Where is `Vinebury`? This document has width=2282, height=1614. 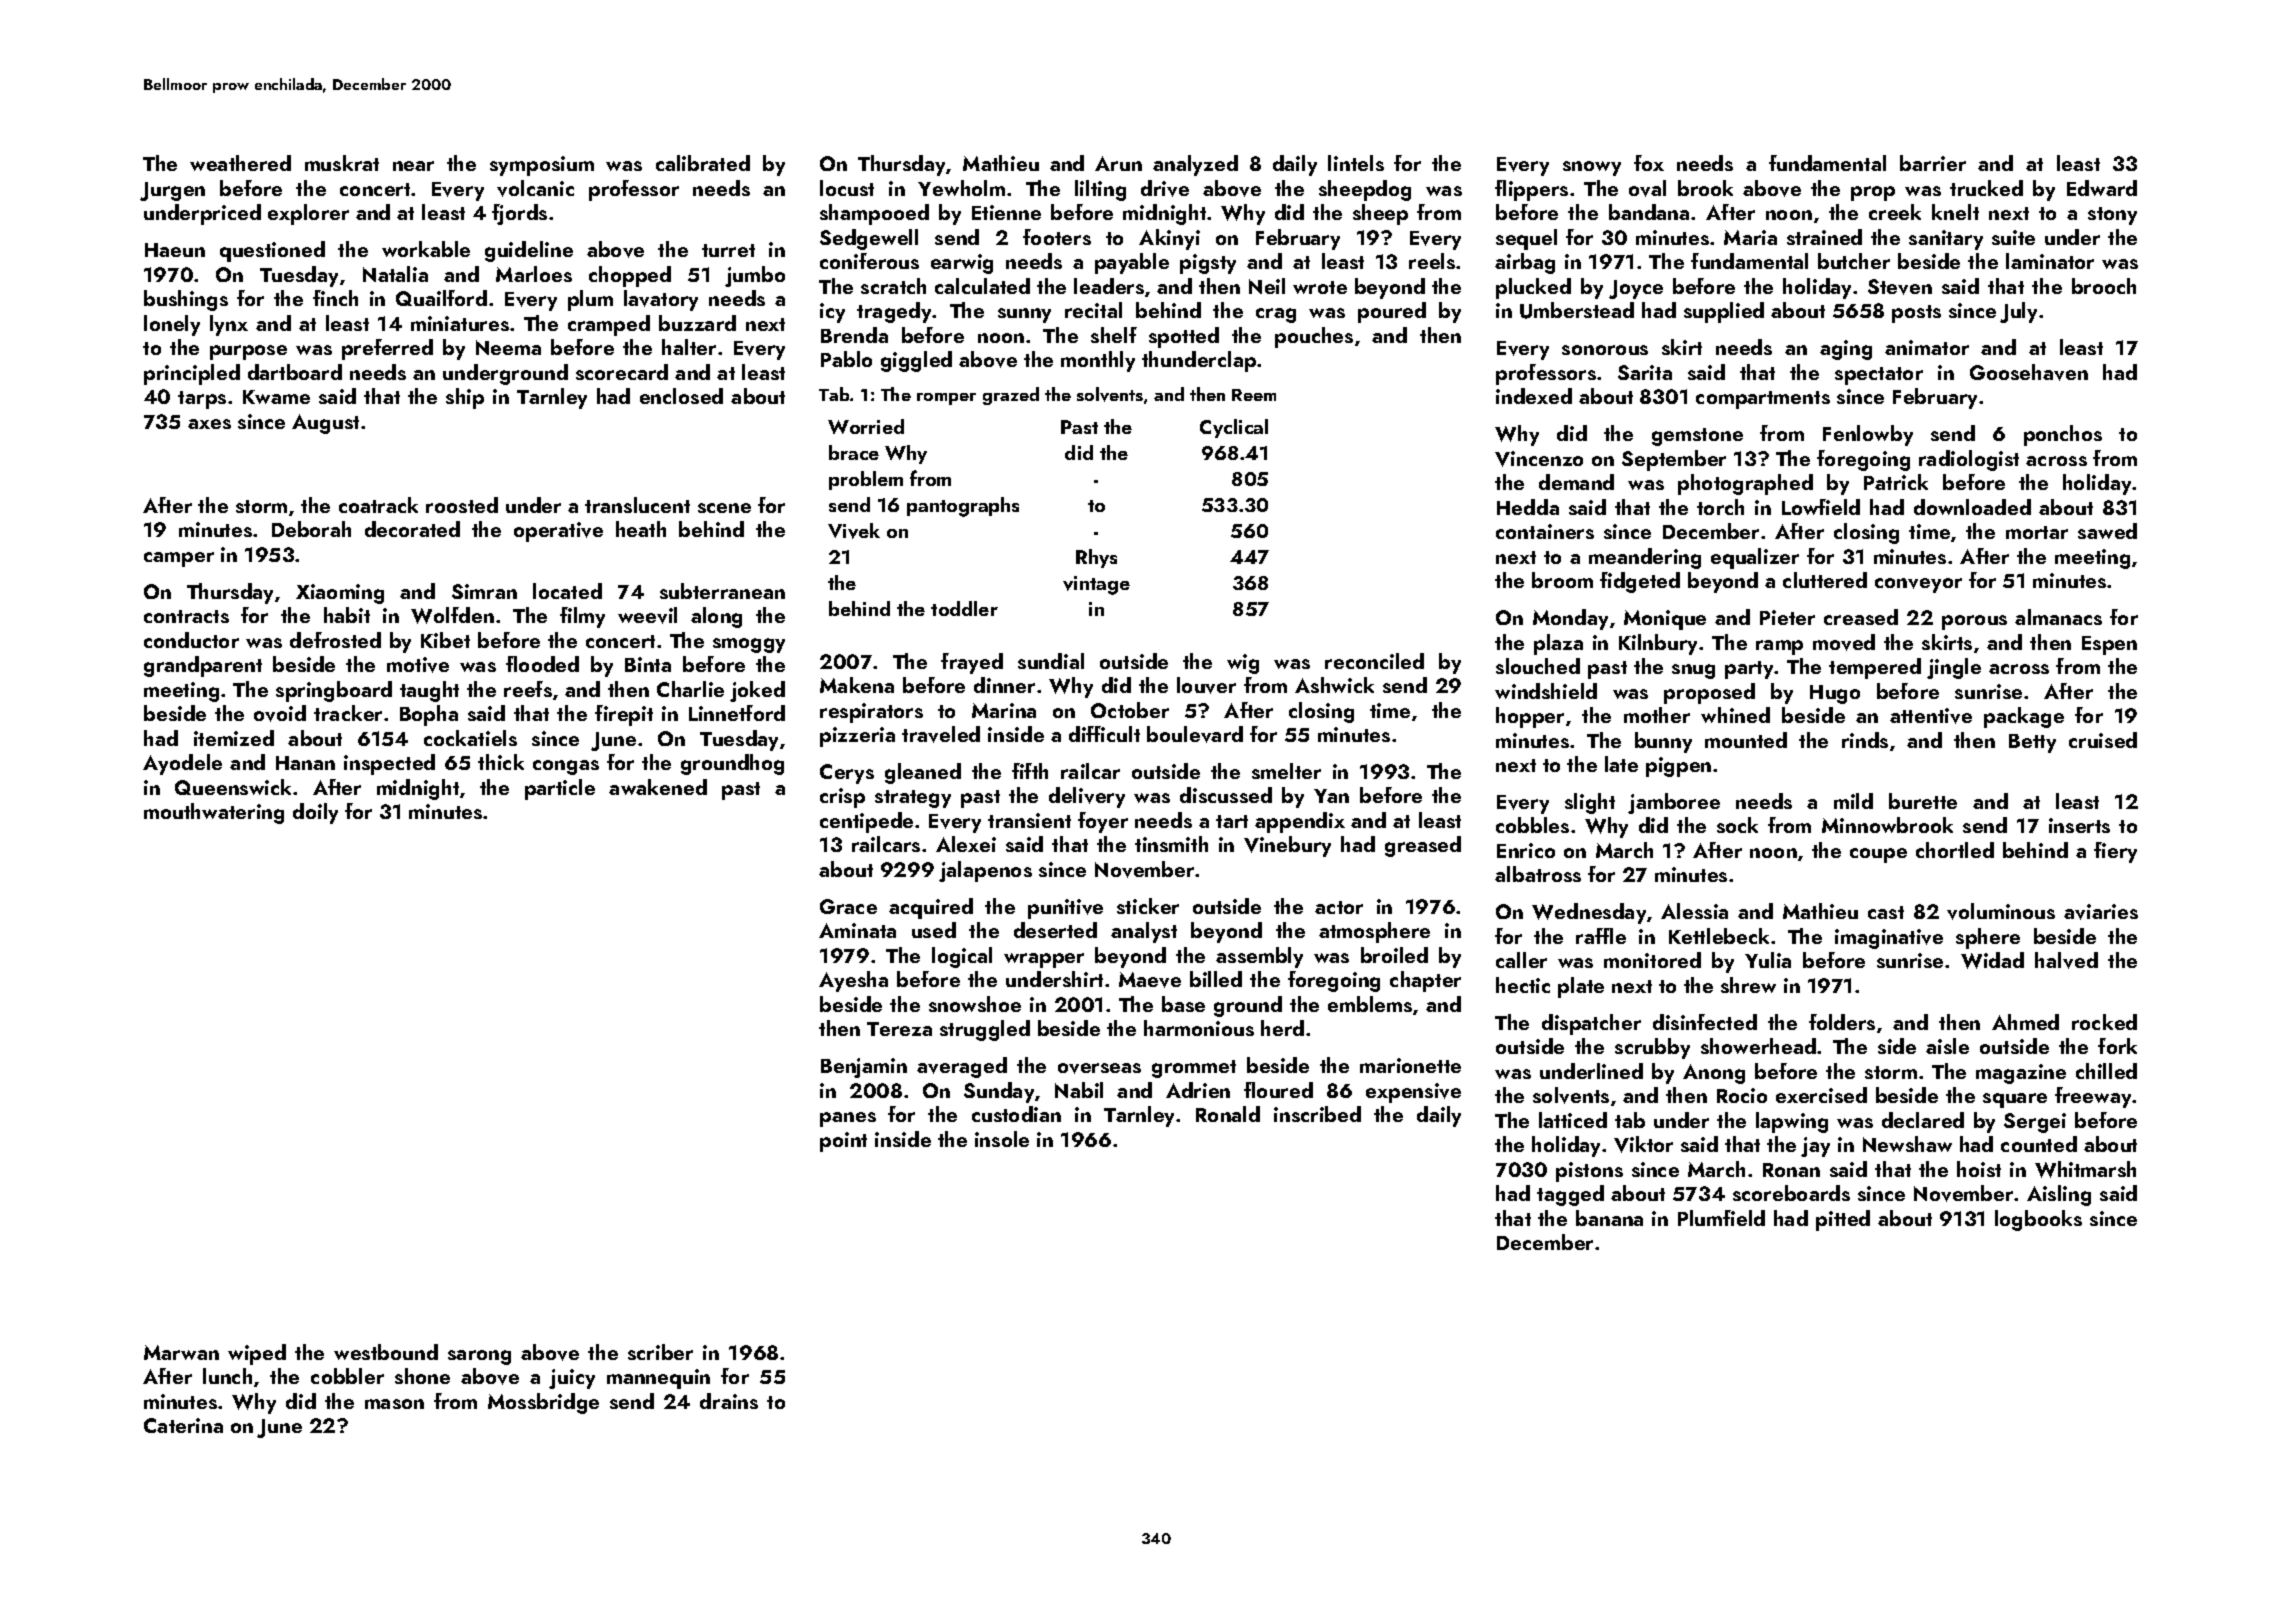
Vinebury is located at coordinates (1287, 846).
